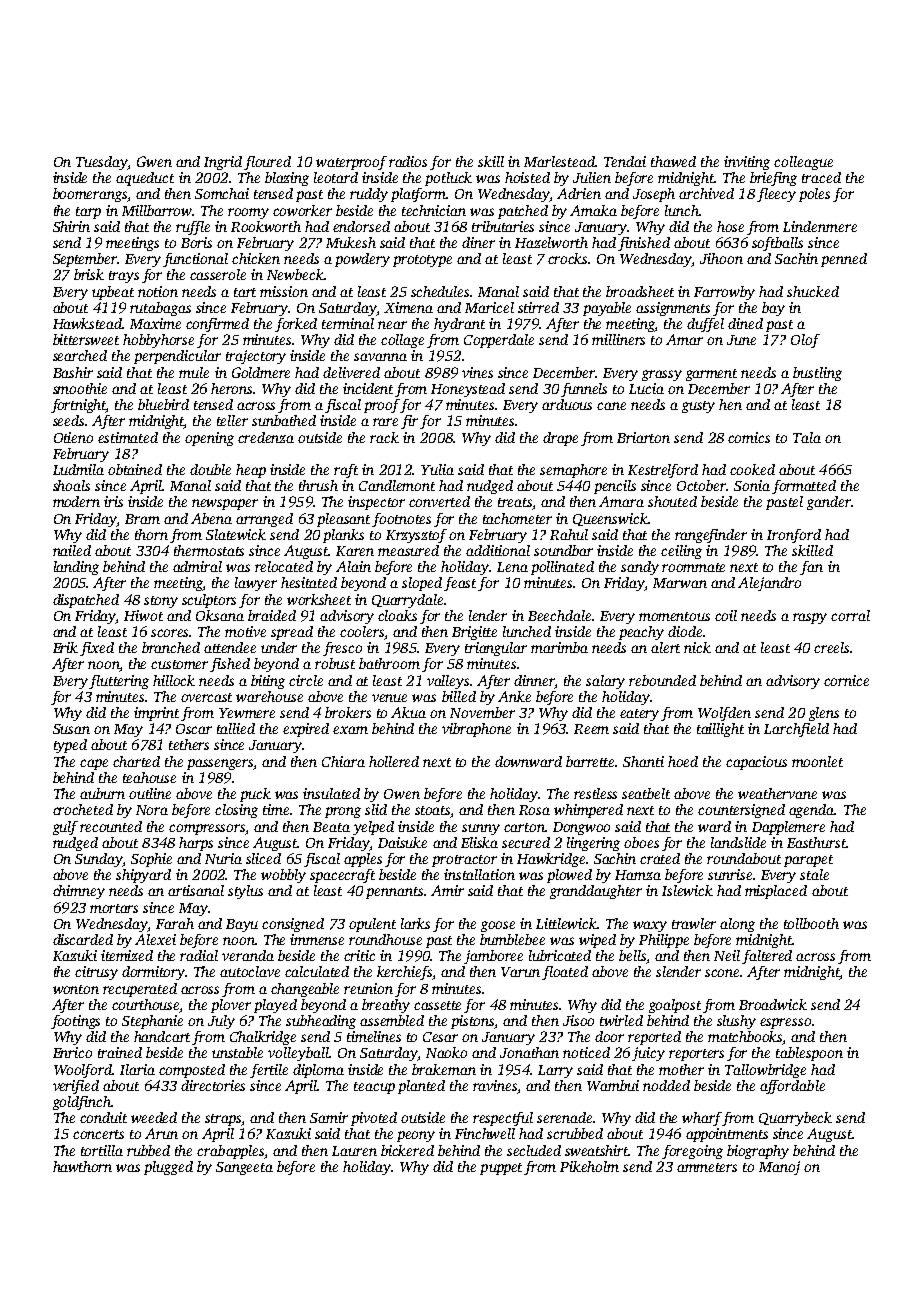 This page has height=1308, width=924. What do you see at coordinates (501, 1169) in the page?
I see `puppet` at bounding box center [501, 1169].
